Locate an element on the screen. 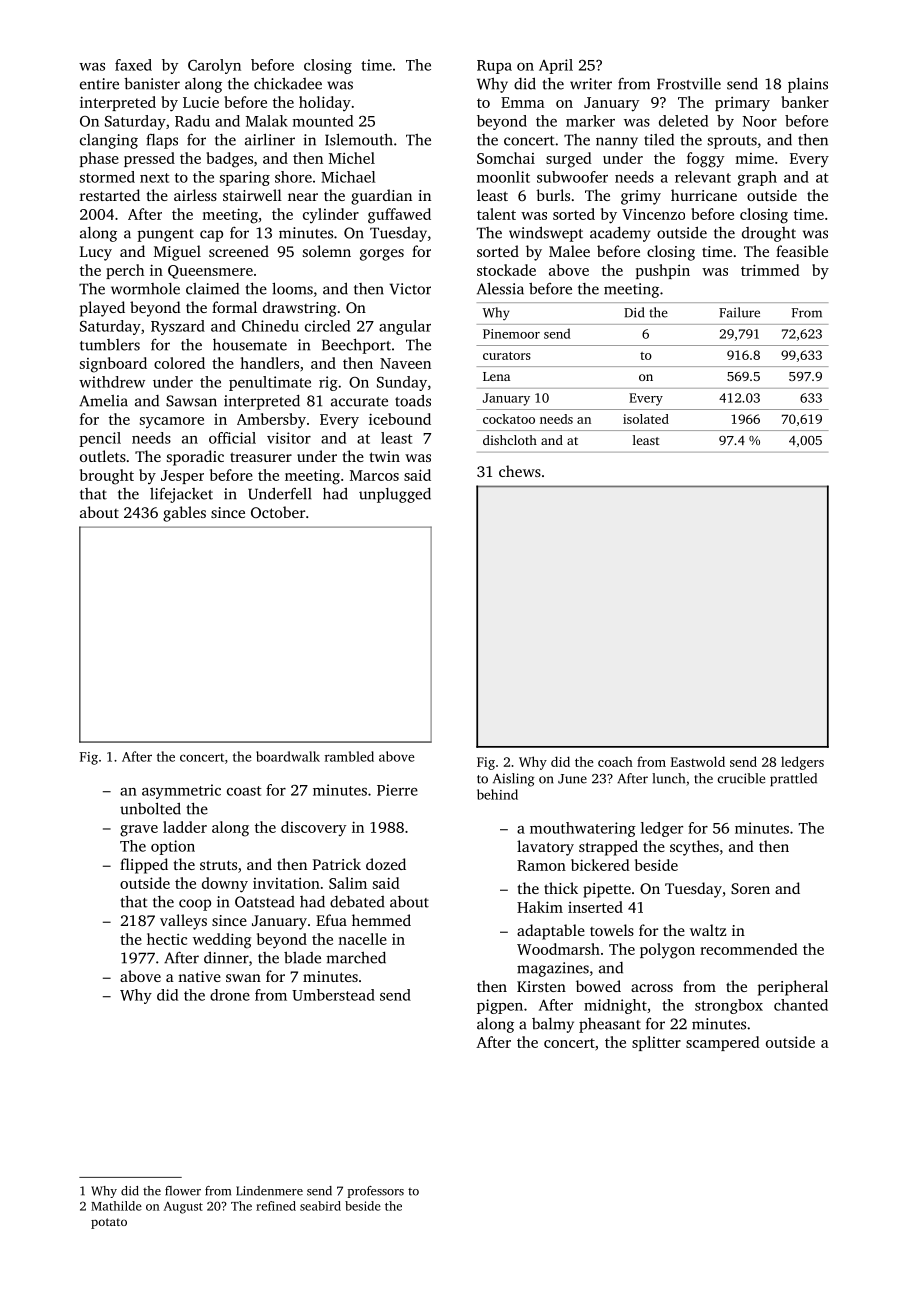  moonlit is located at coordinates (503, 177).
